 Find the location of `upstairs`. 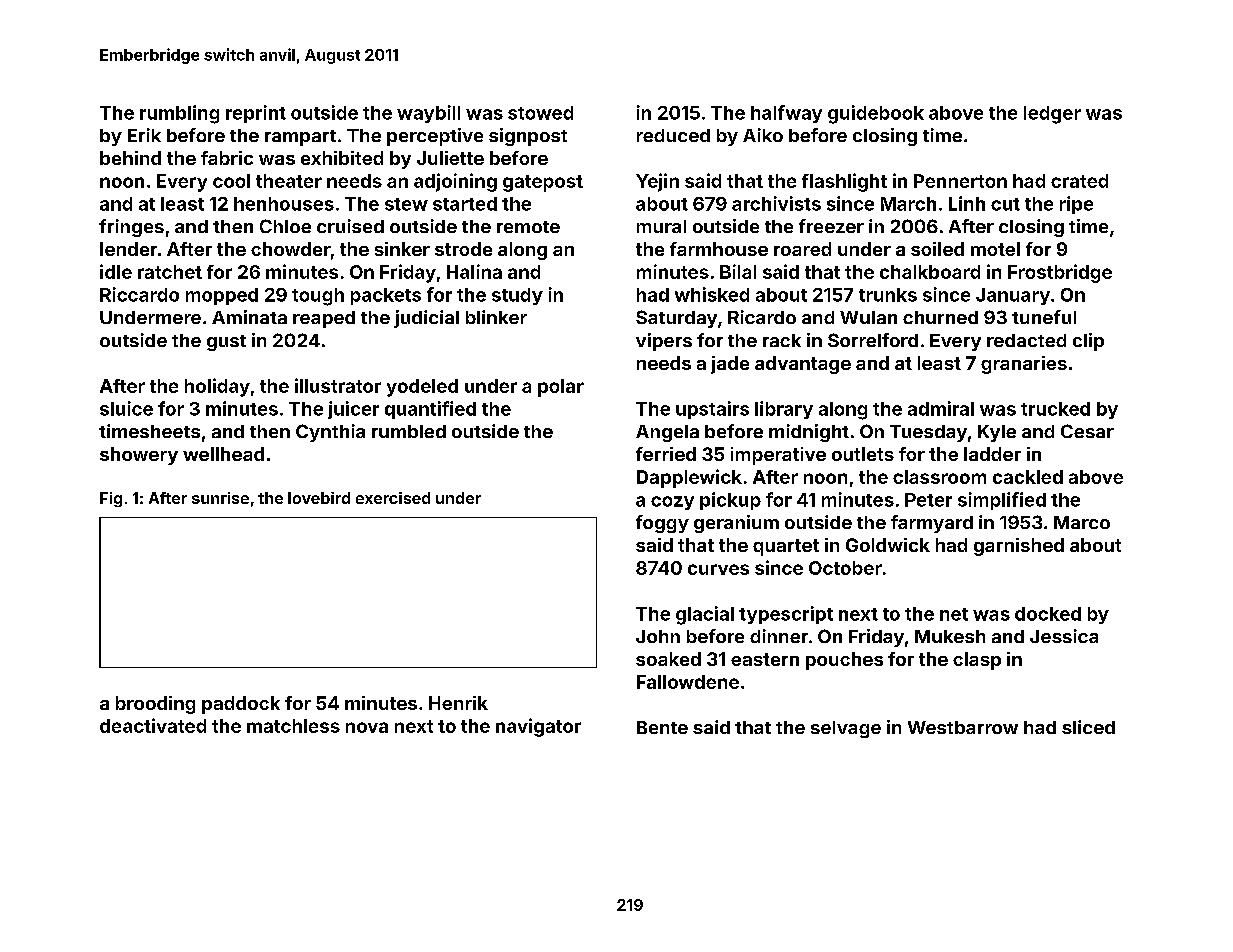

upstairs is located at coordinates (712, 410).
